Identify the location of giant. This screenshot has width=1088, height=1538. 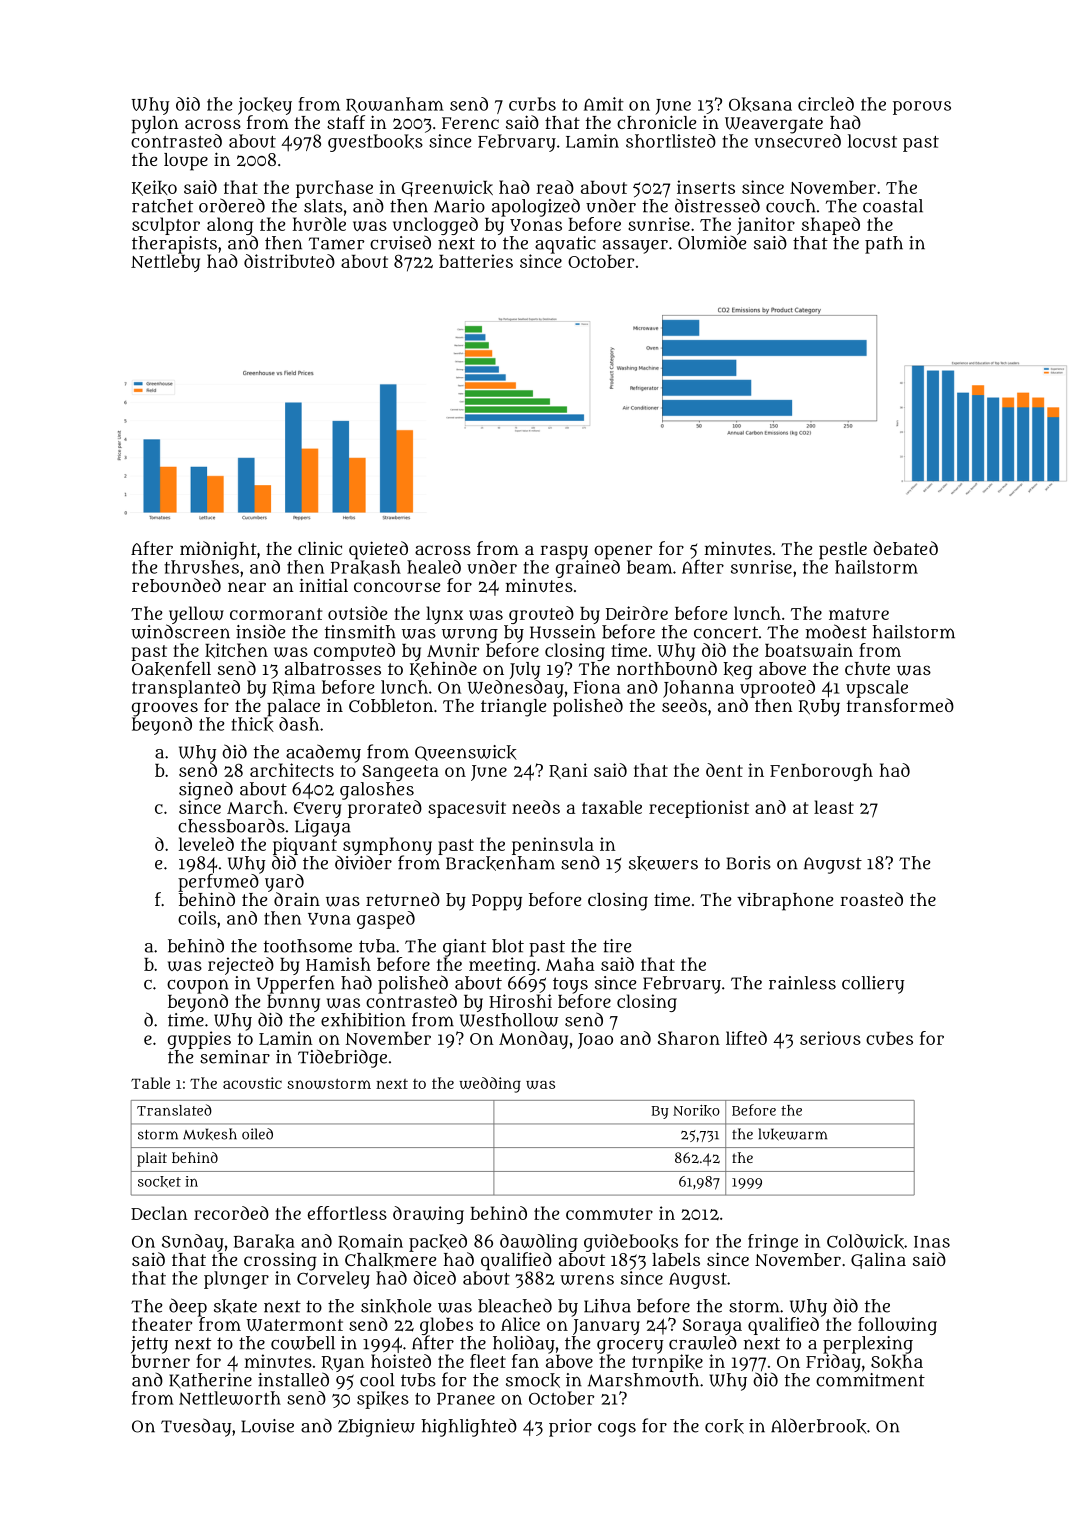
(464, 948).
